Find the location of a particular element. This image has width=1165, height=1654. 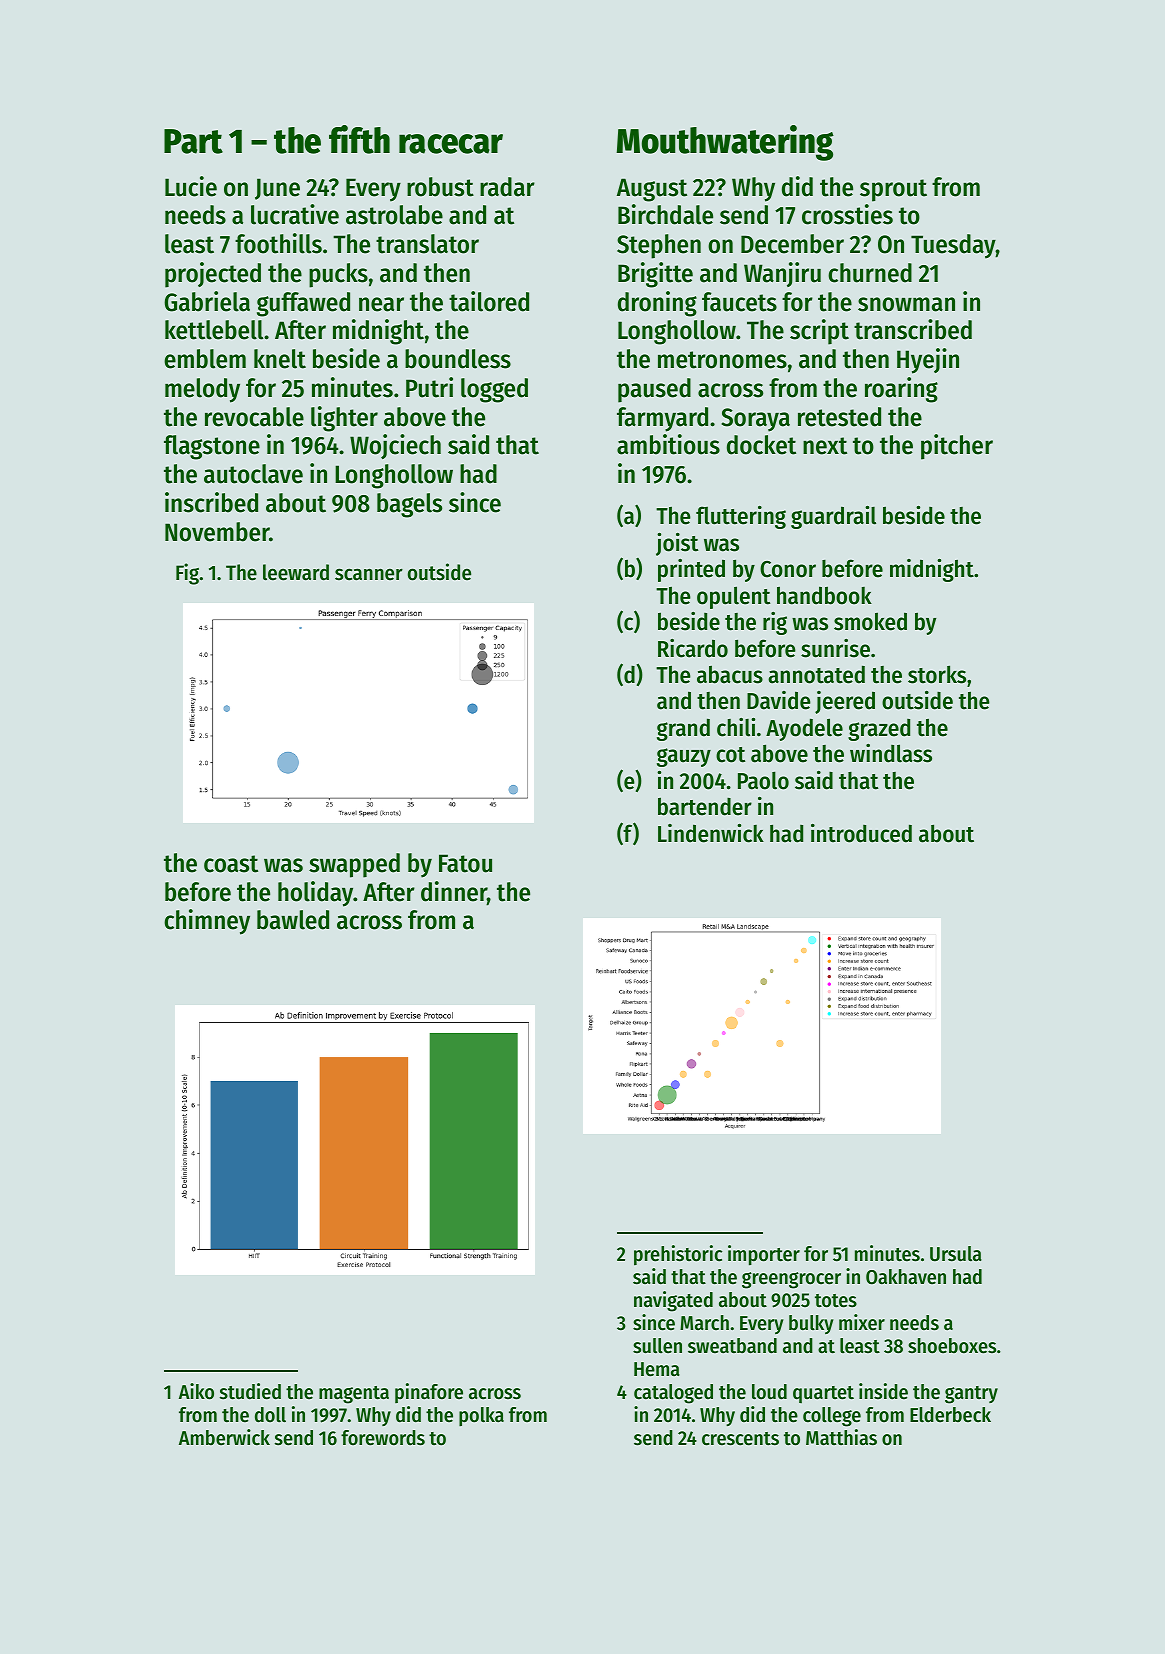

navigated is located at coordinates (673, 1301).
